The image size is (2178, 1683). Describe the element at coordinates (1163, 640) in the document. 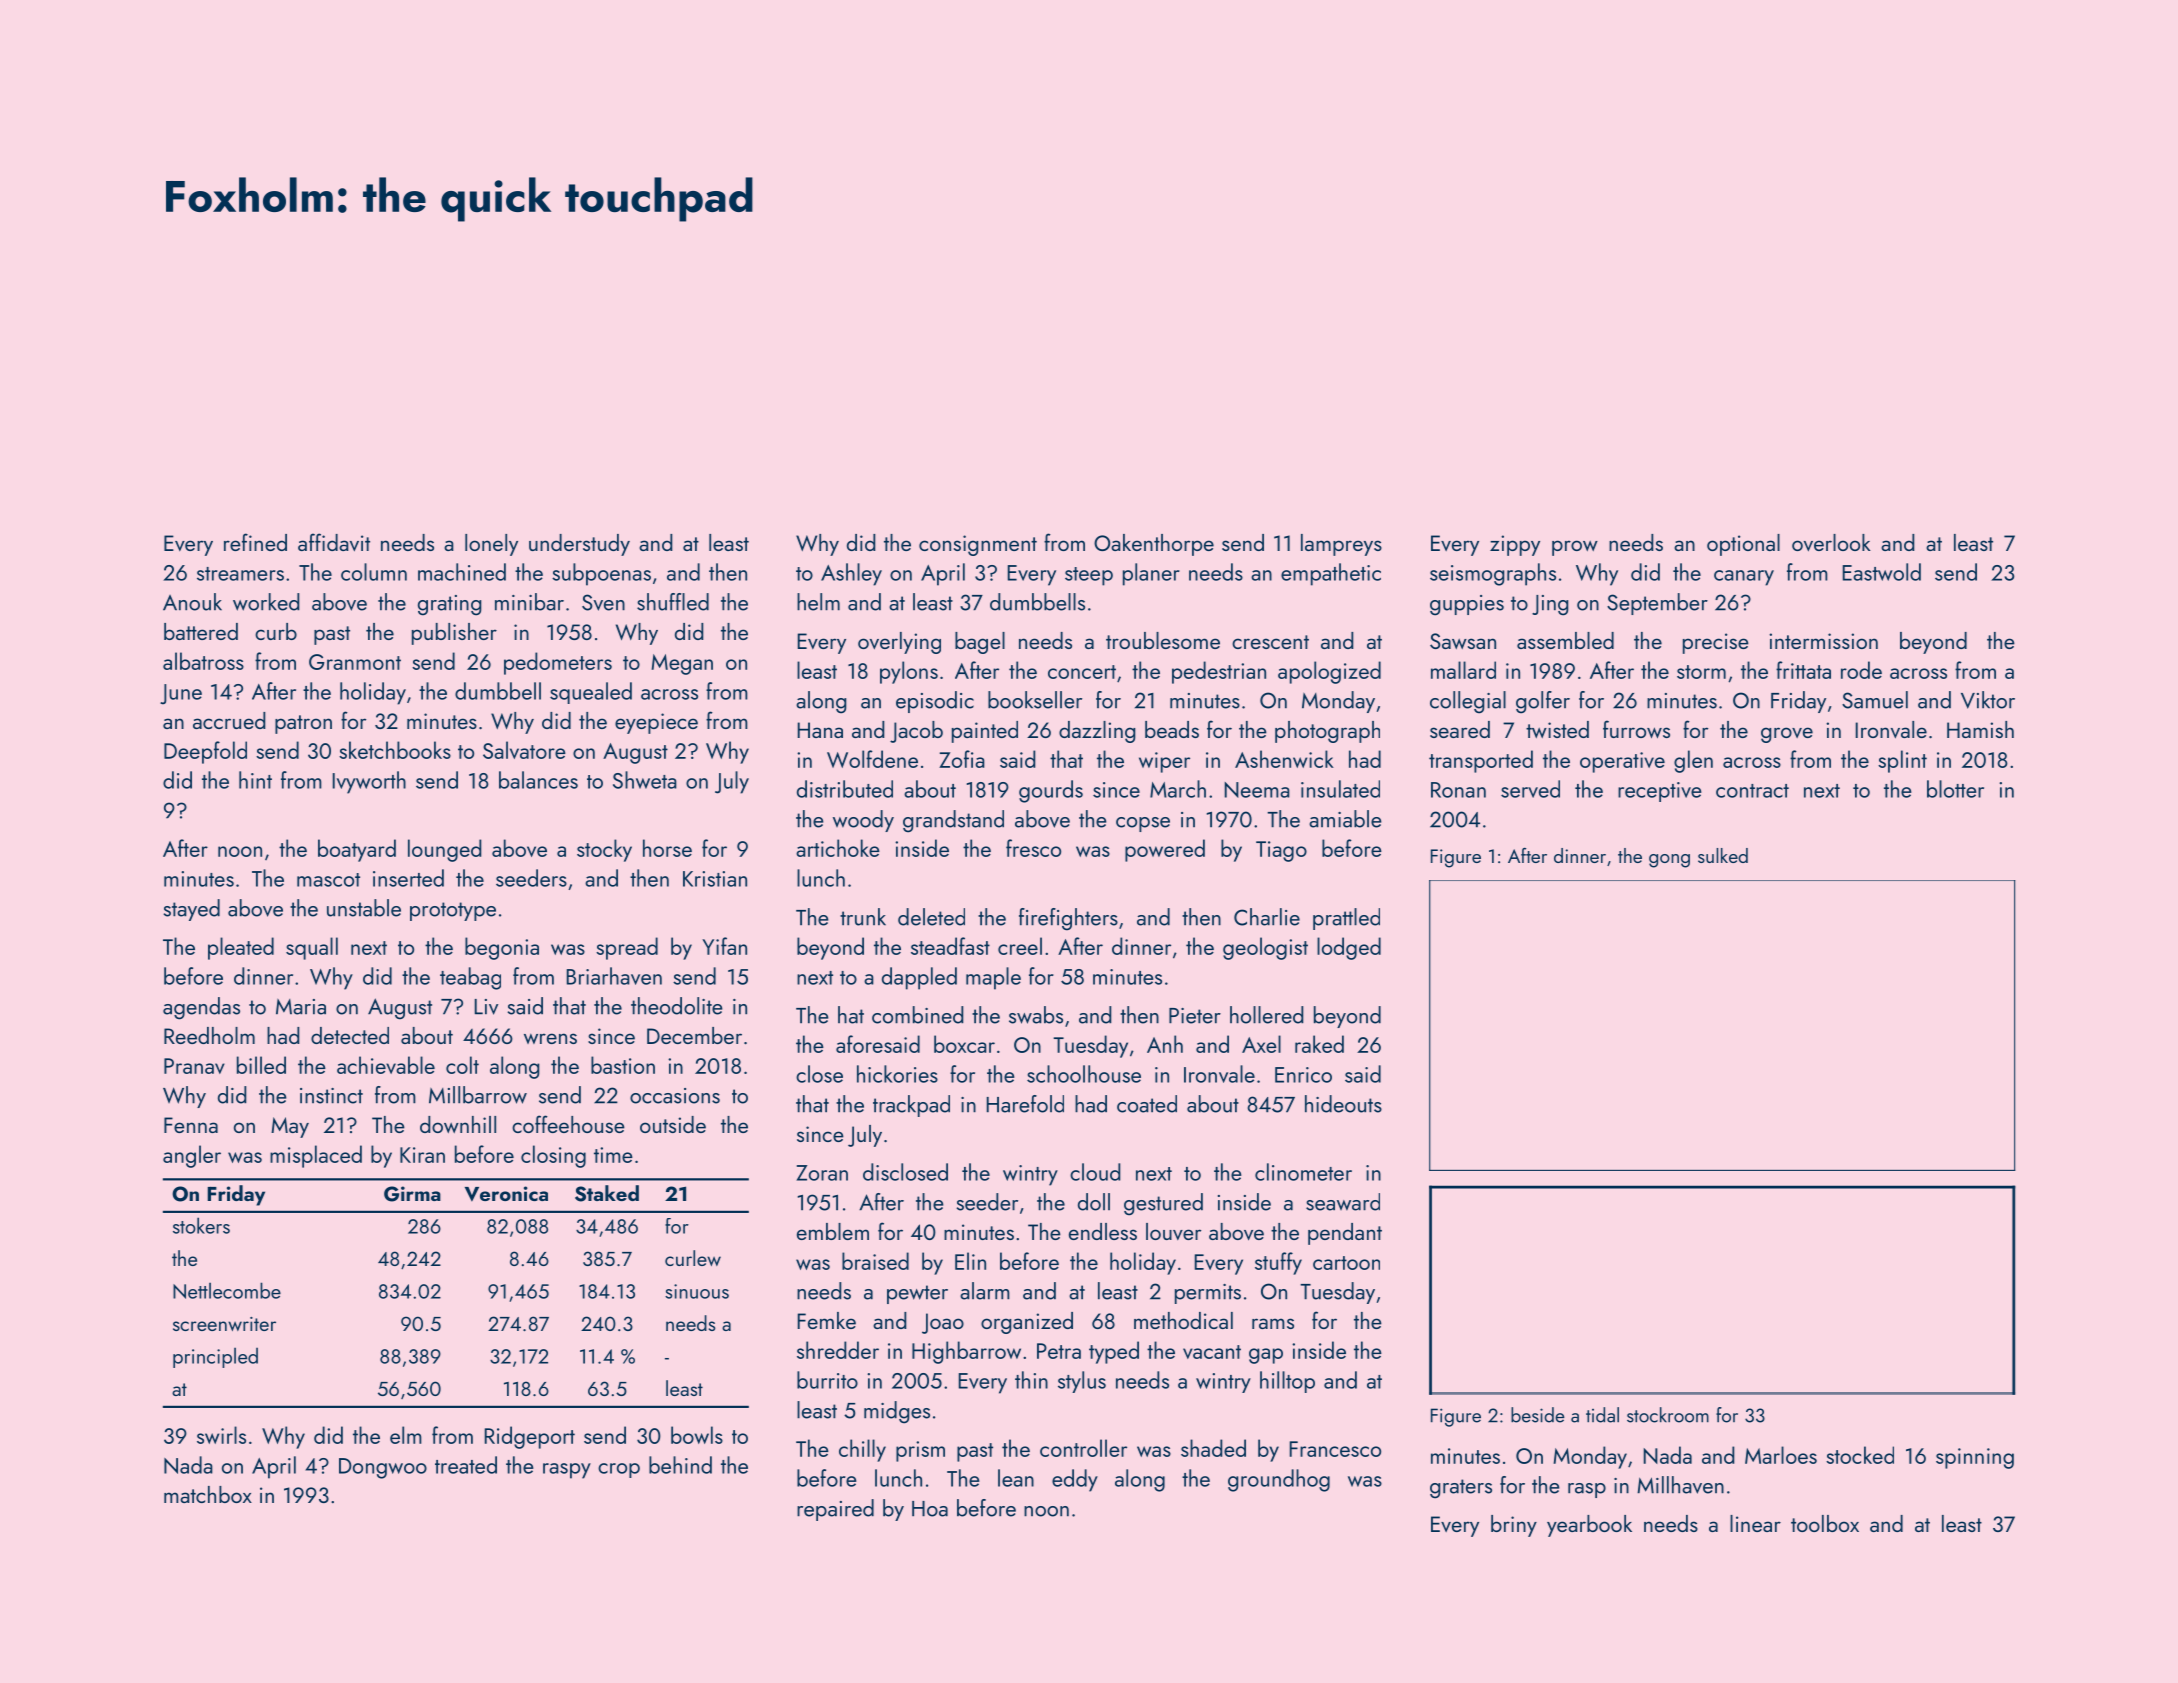

I see `troublesome` at that location.
